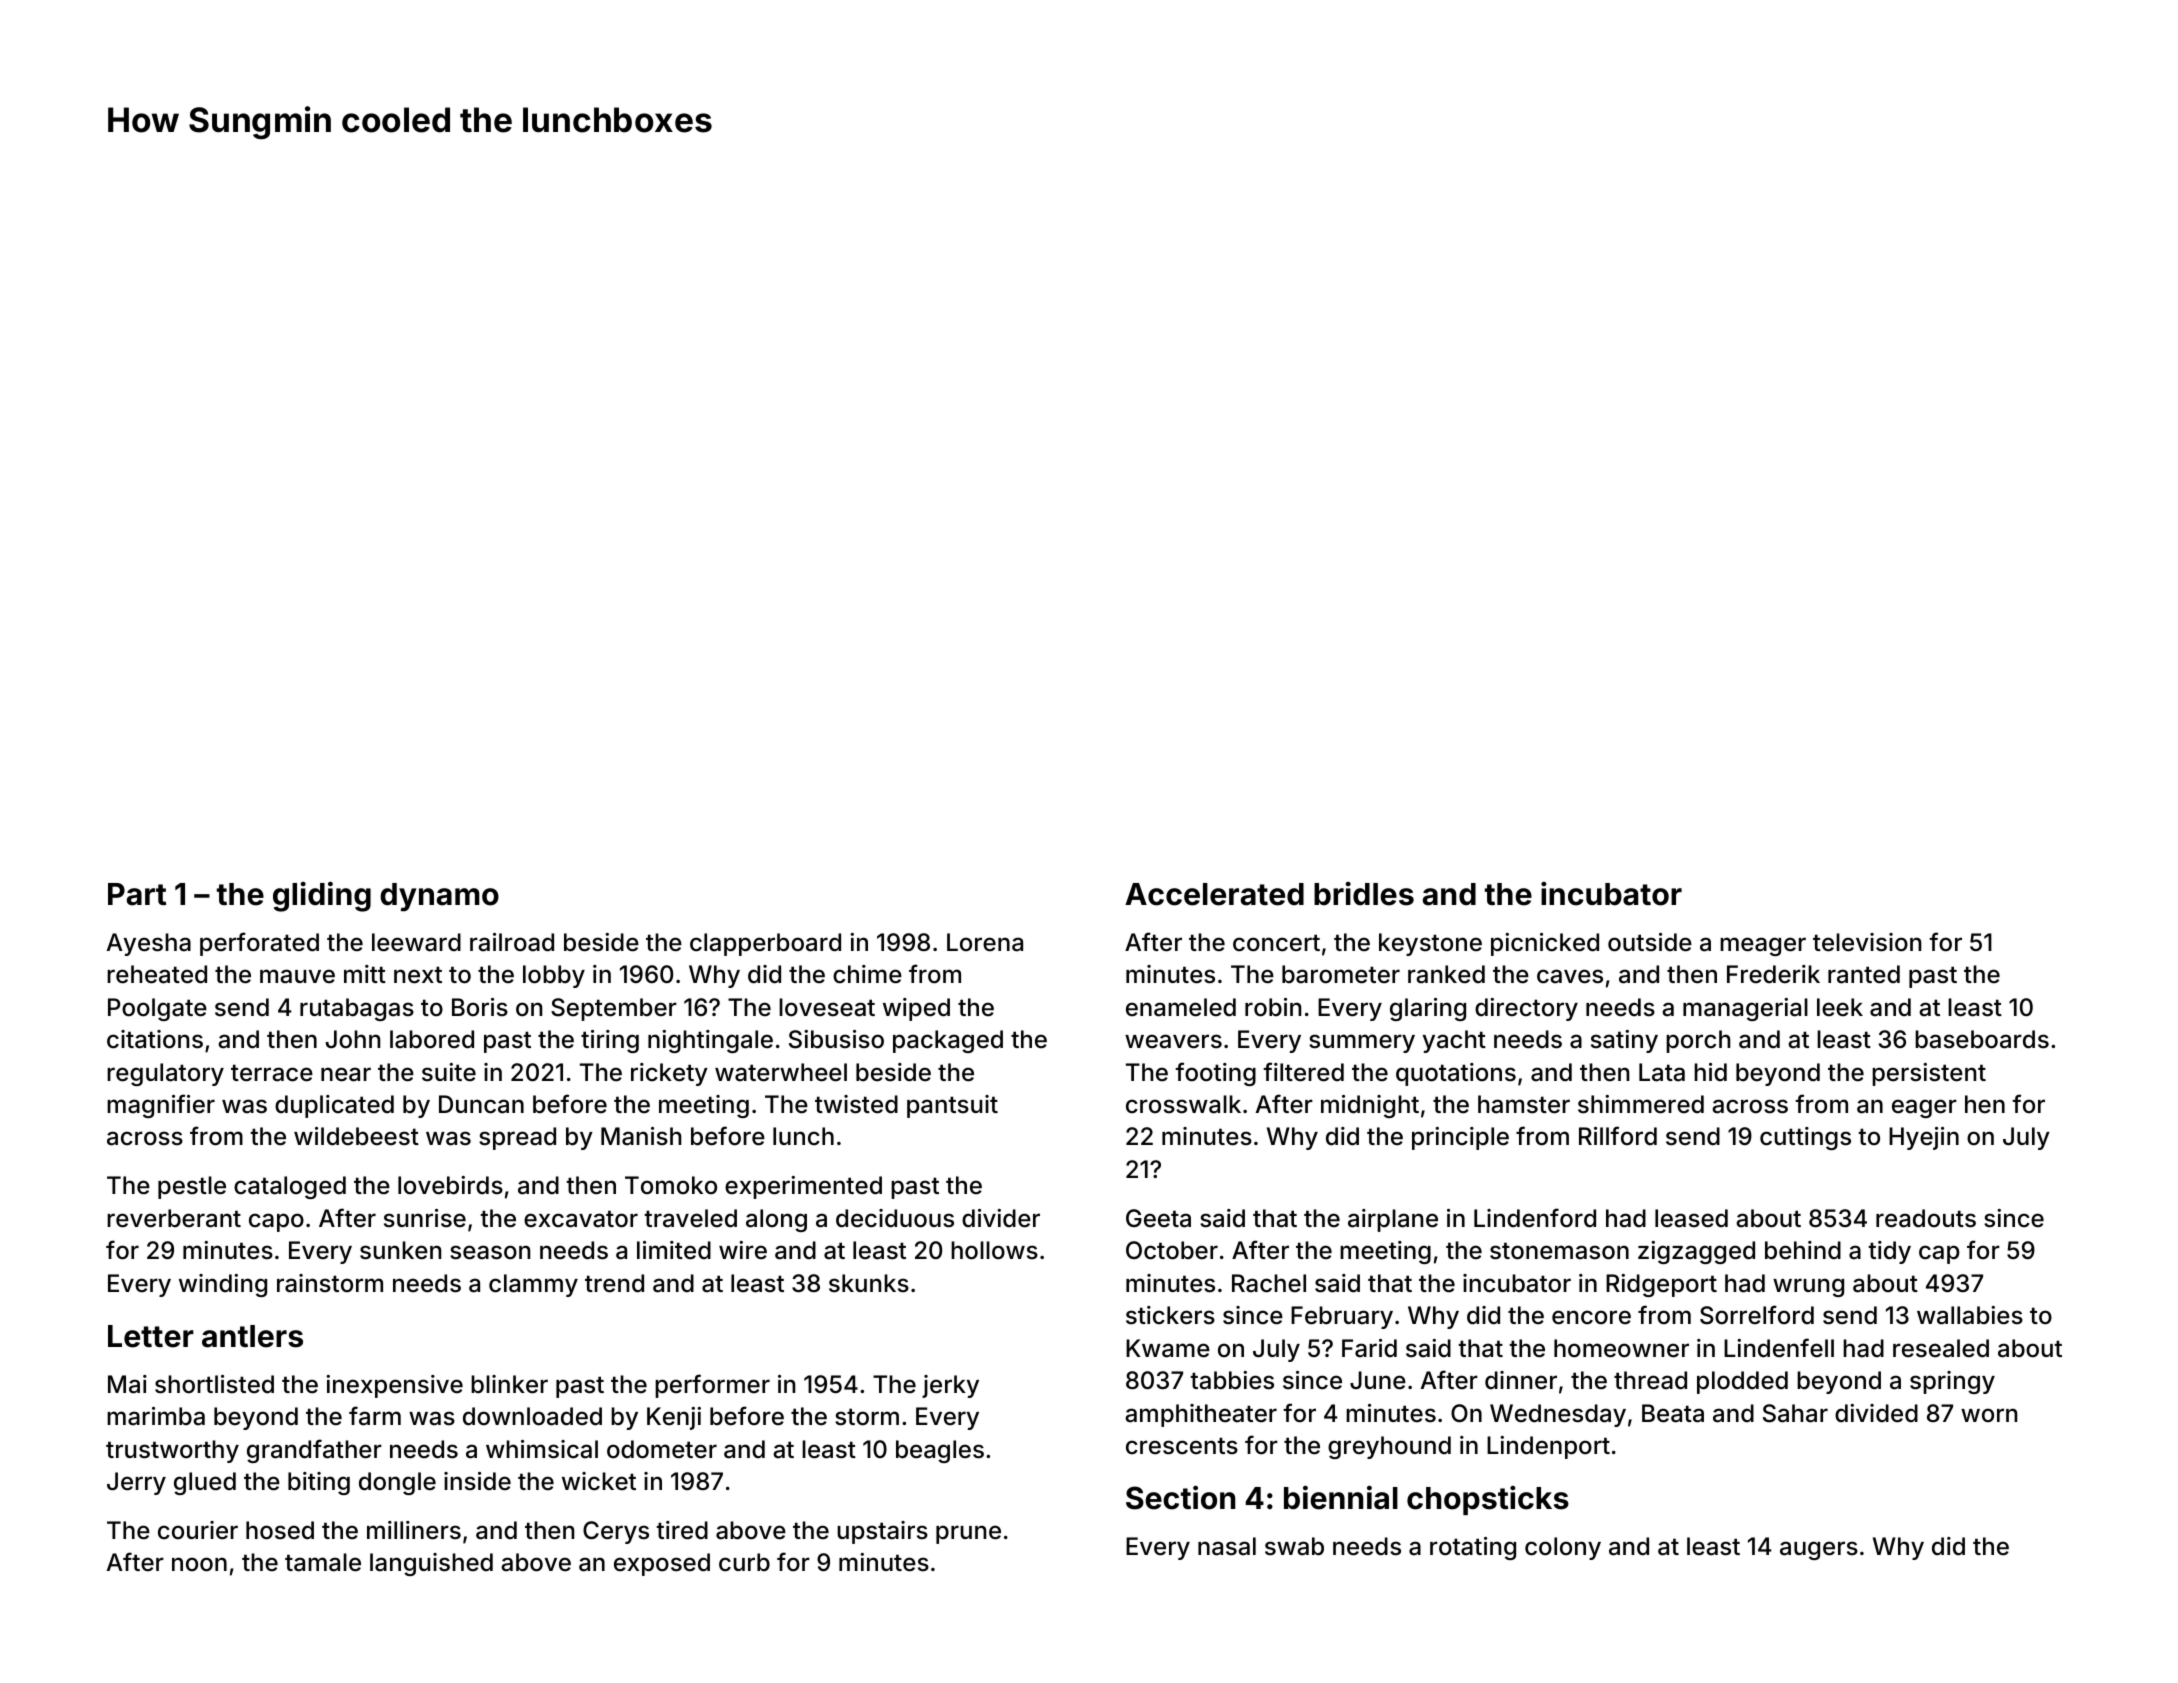 The image size is (2178, 1683). Describe the element at coordinates (1819, 1550) in the document. I see `augers` at that location.
